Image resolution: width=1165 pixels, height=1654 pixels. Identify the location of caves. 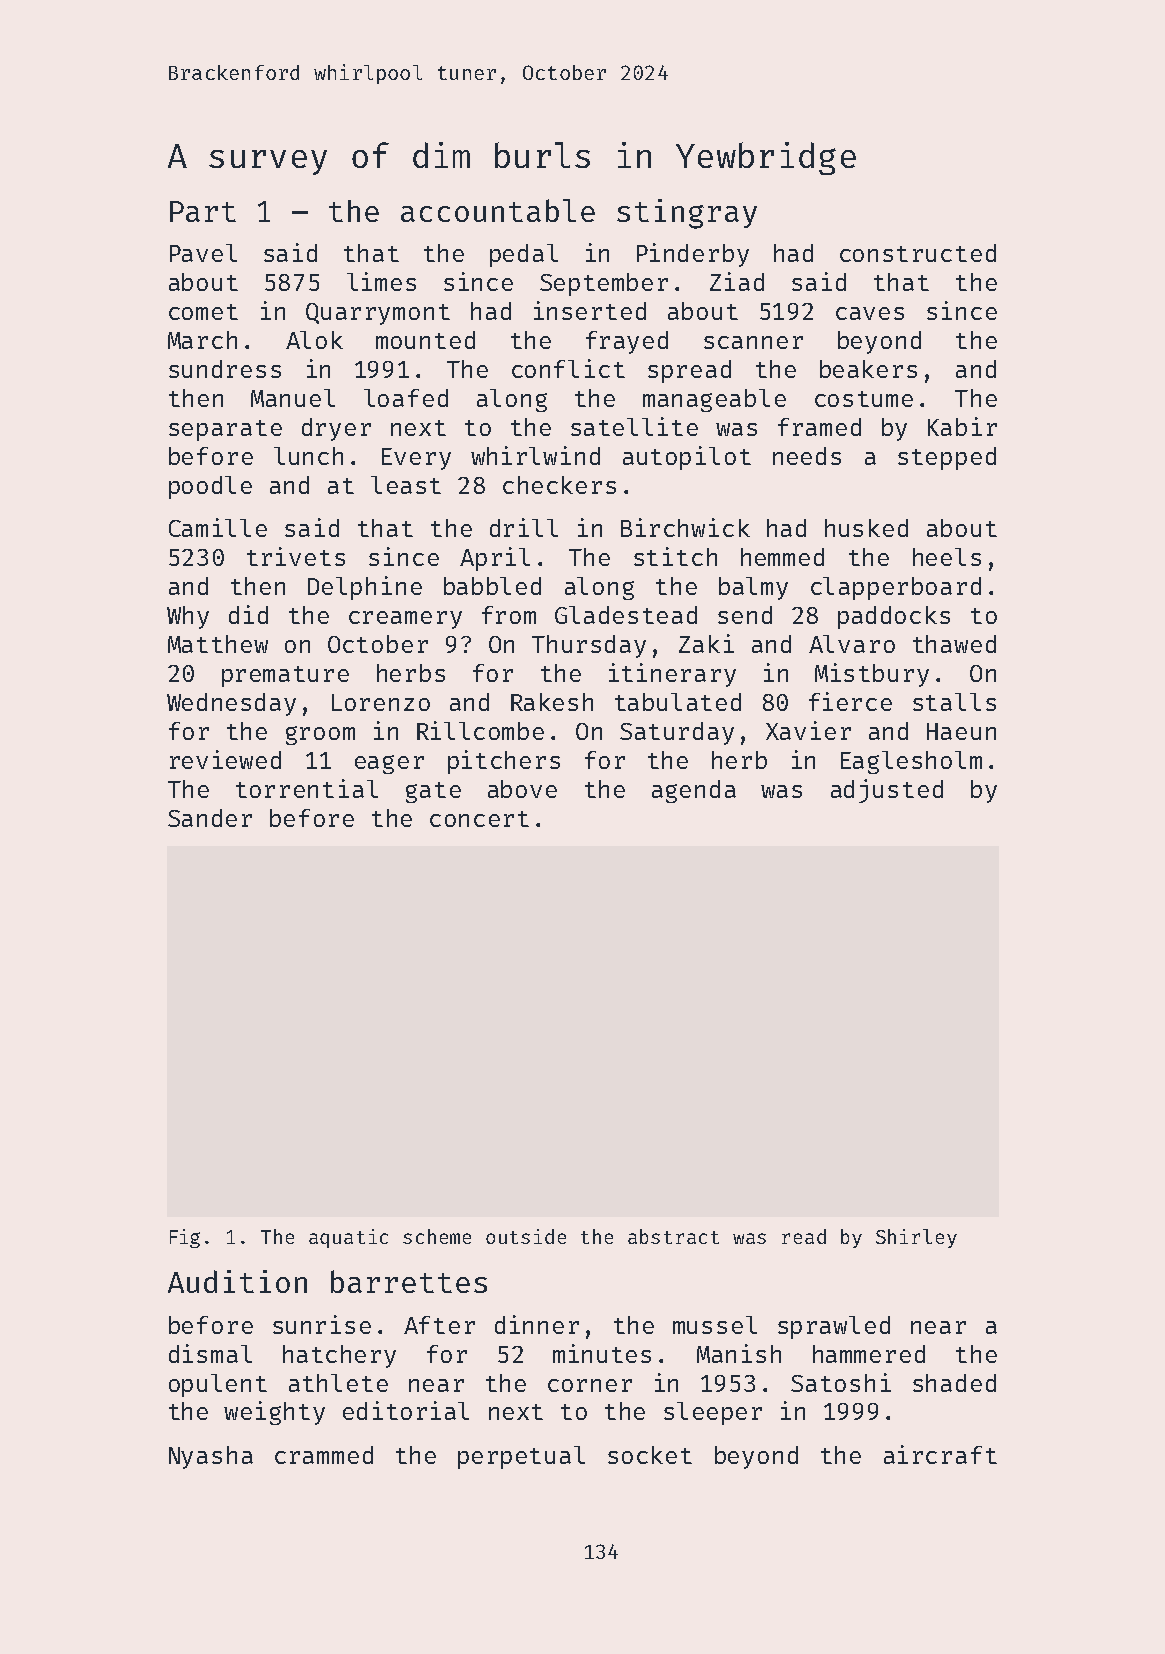
(870, 313).
